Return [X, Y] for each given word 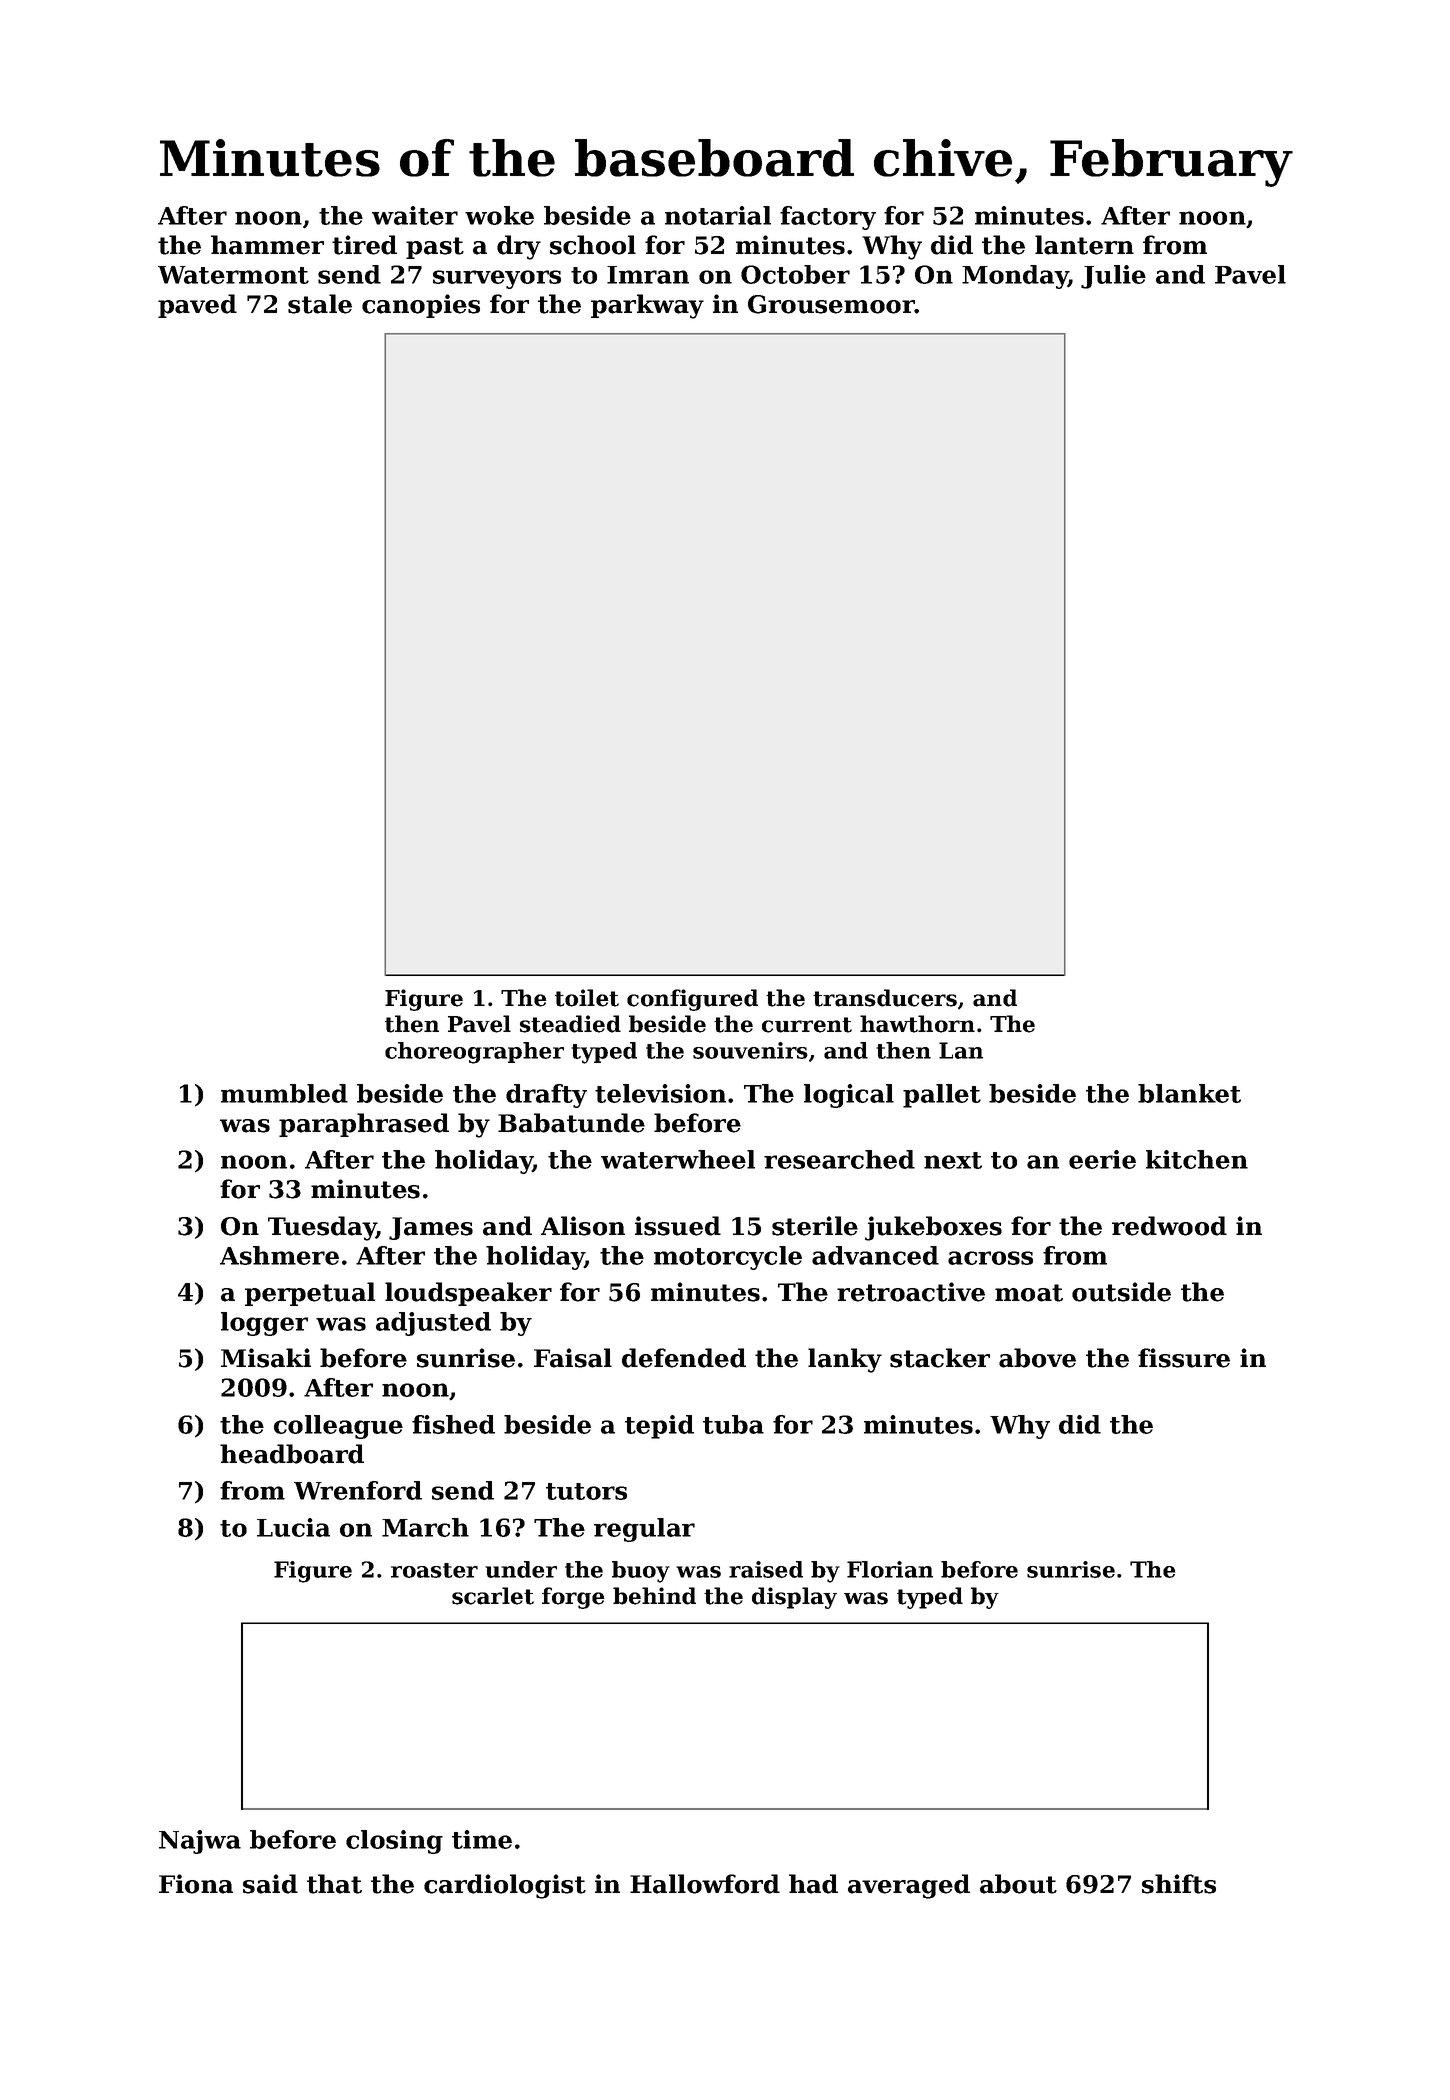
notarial [718, 215]
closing [394, 1842]
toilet [587, 998]
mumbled [284, 1093]
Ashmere [279, 1255]
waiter [415, 215]
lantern [1084, 245]
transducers [885, 998]
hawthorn [917, 1024]
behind [654, 1596]
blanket [1189, 1093]
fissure [1184, 1358]
